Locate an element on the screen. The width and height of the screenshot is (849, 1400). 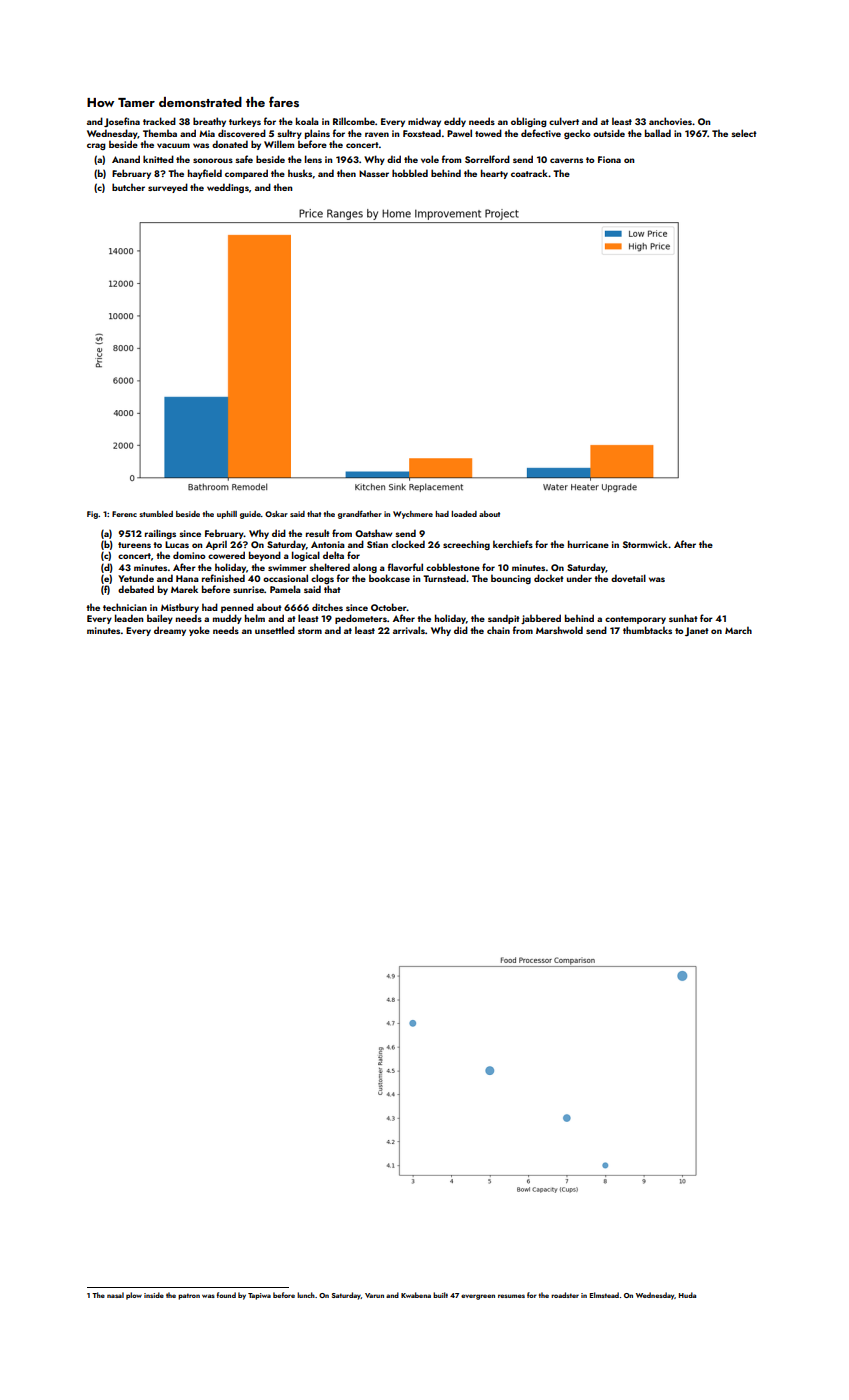
Elmstead is located at coordinates (604, 1295).
